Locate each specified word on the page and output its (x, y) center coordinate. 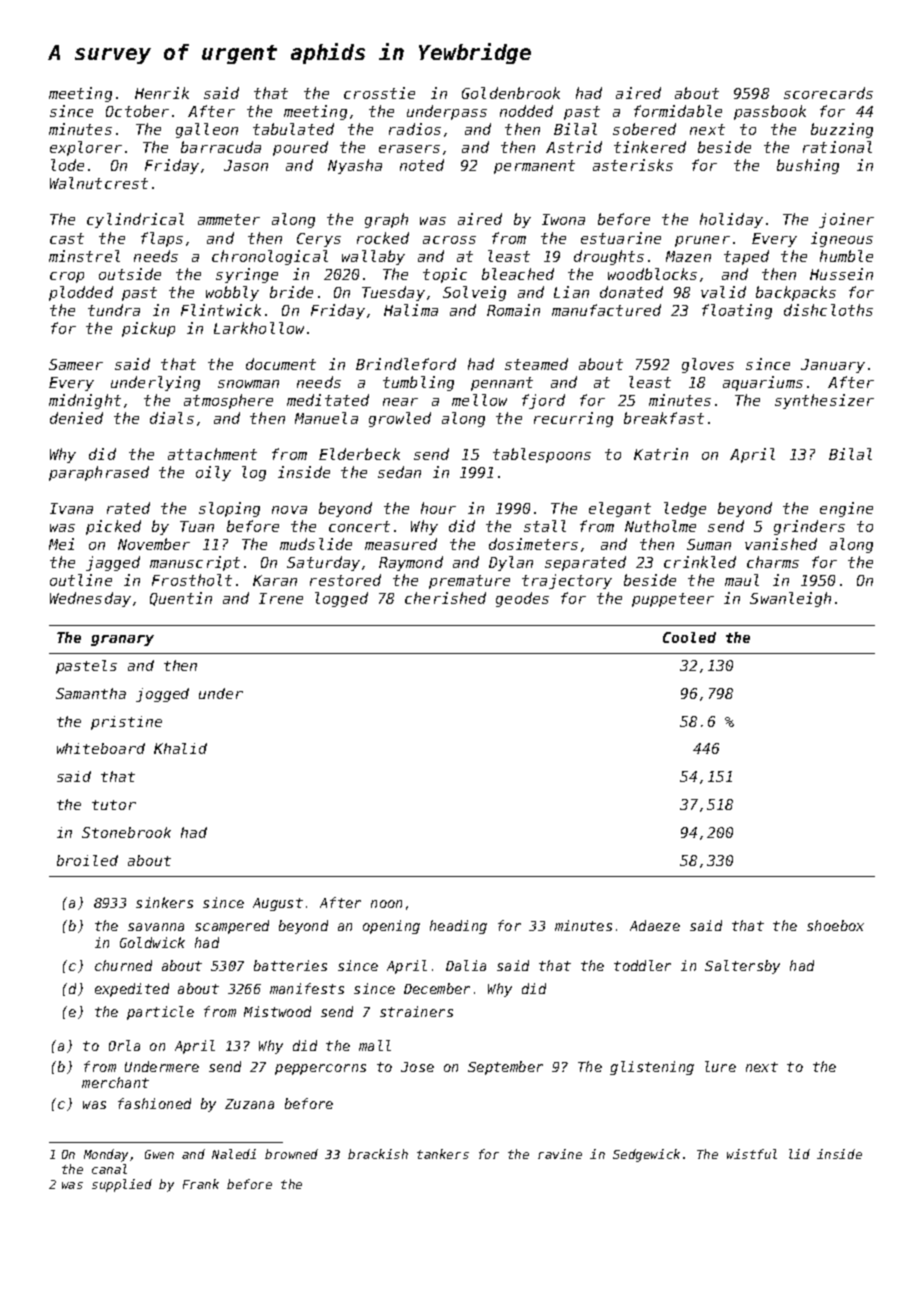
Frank (201, 1184)
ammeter (229, 219)
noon (386, 904)
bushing (808, 166)
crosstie (379, 93)
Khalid (180, 748)
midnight (85, 401)
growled (400, 419)
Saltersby (742, 967)
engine (846, 509)
